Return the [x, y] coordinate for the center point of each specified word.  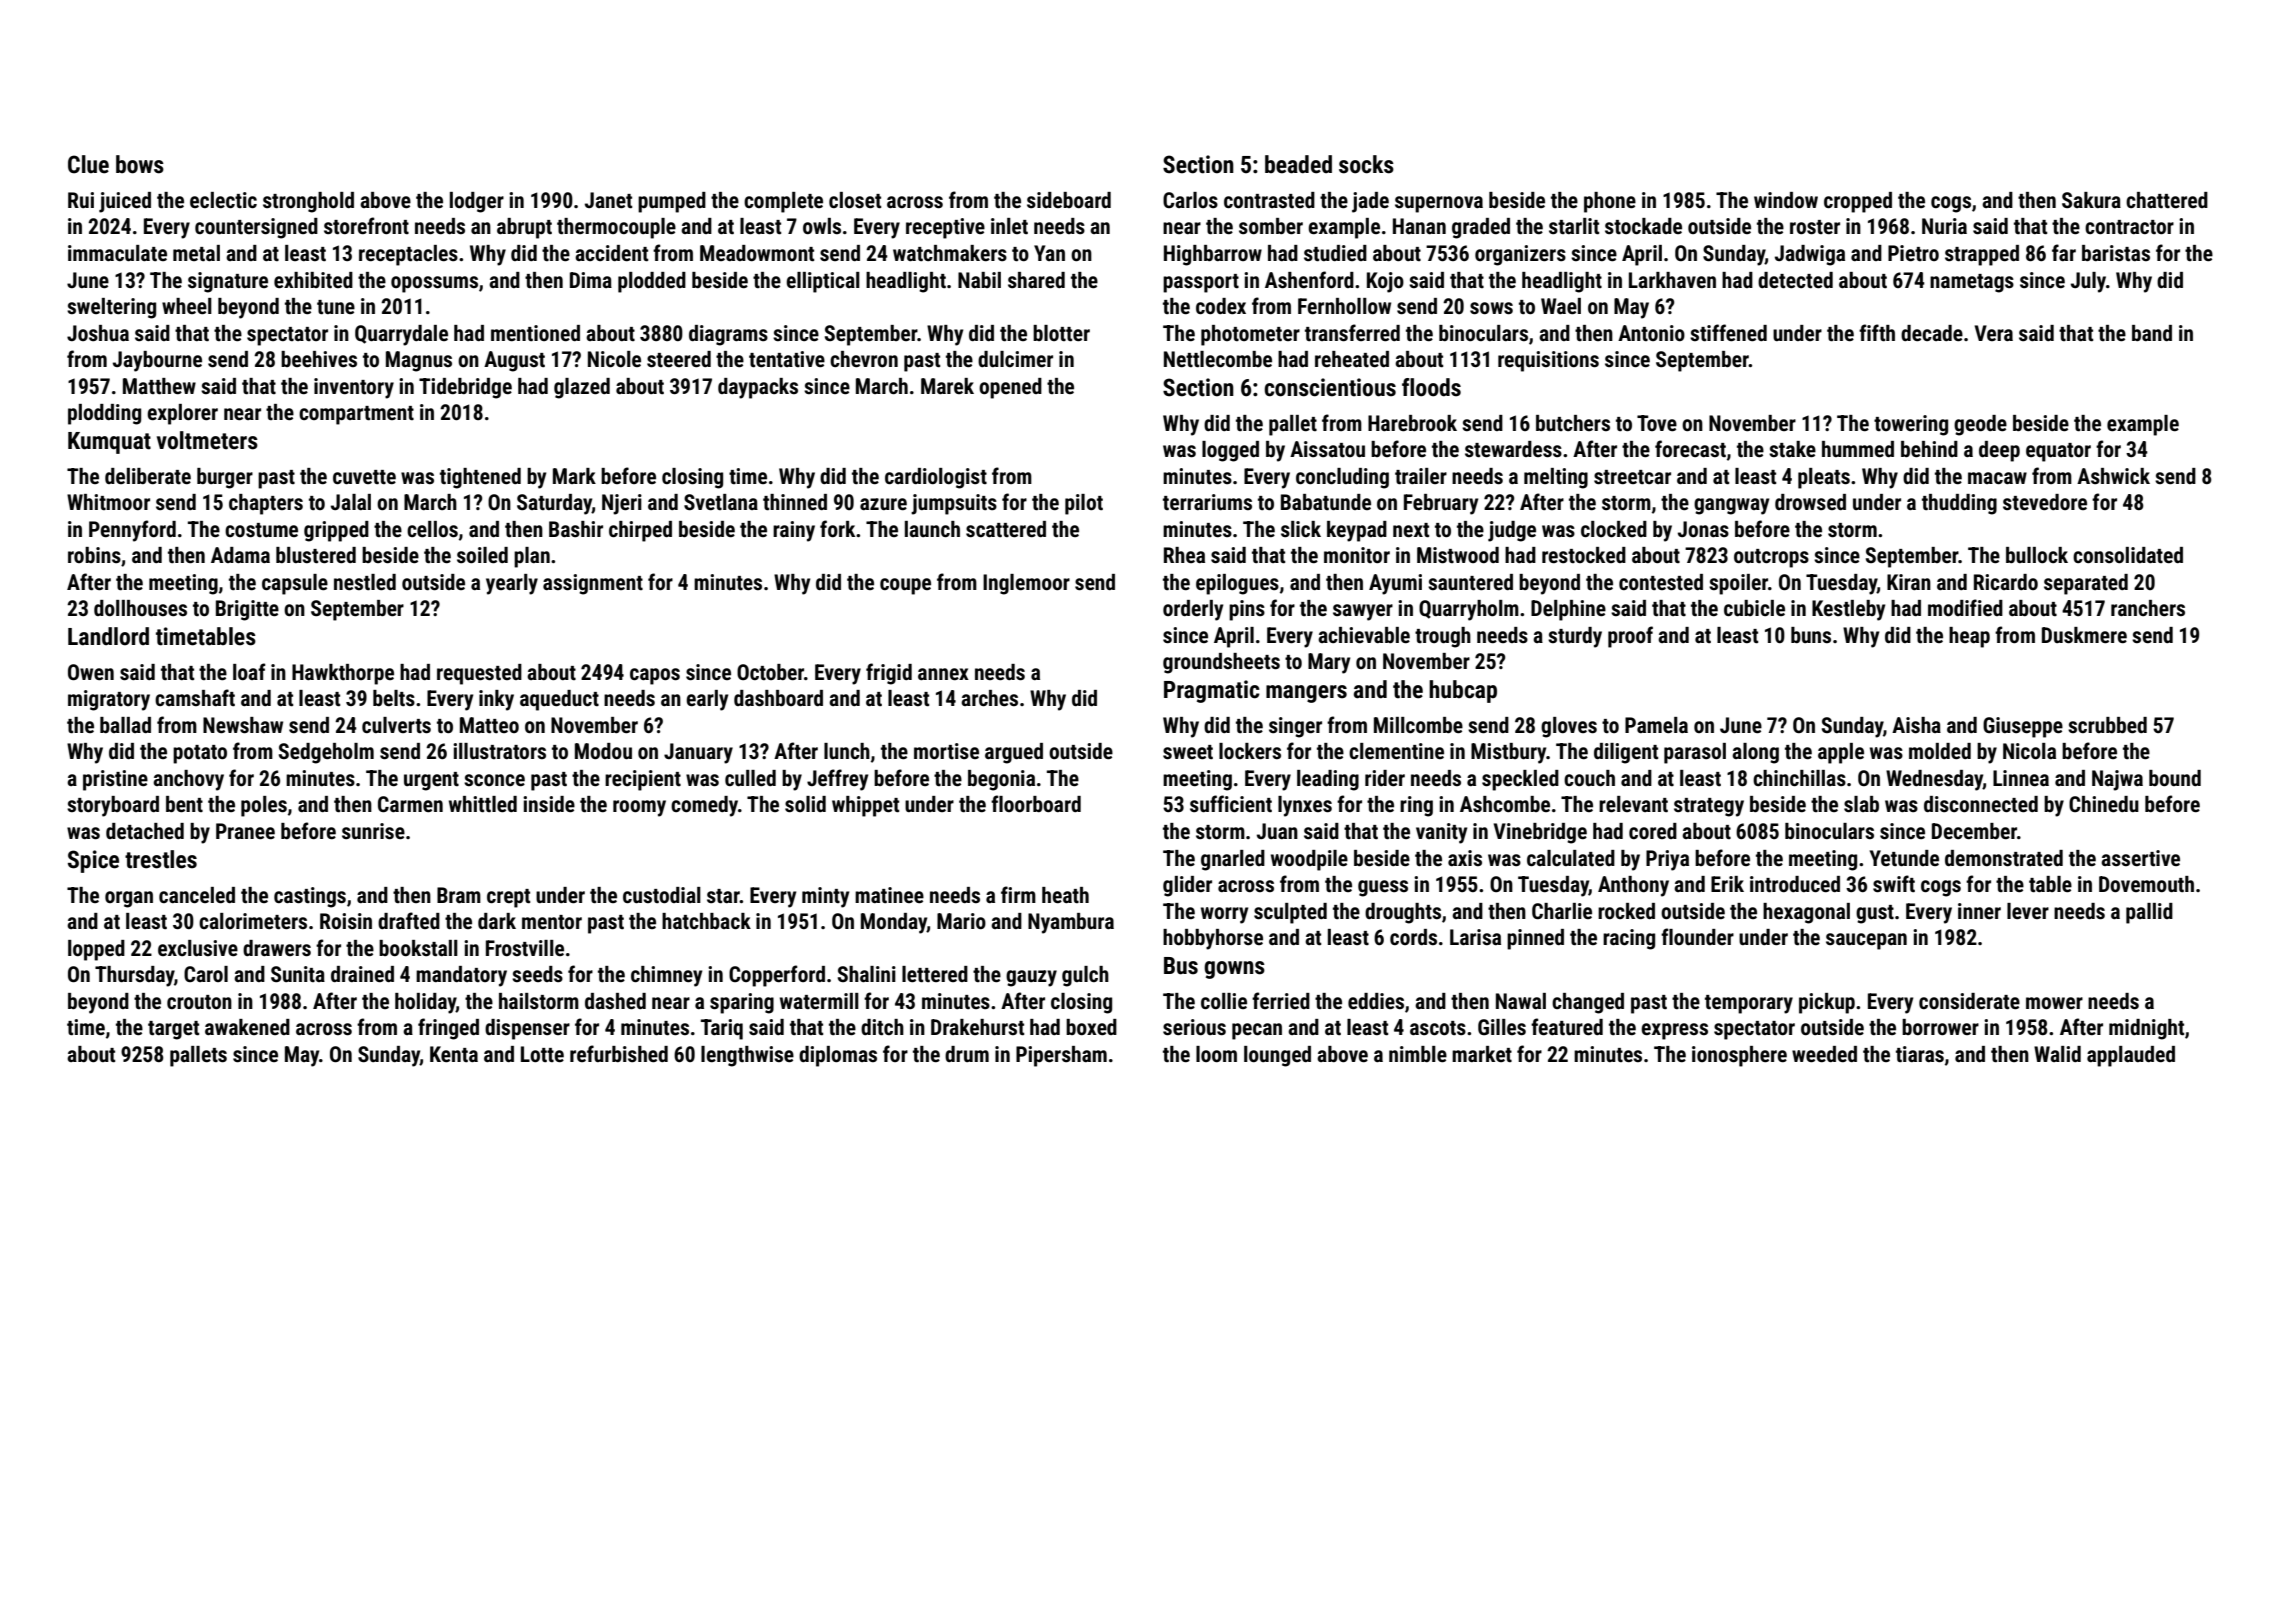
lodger [477, 202]
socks [1366, 164]
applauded [2131, 1056]
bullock [2037, 555]
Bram [459, 895]
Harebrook [1412, 423]
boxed [1091, 1027]
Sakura [2091, 200]
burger [225, 478]
